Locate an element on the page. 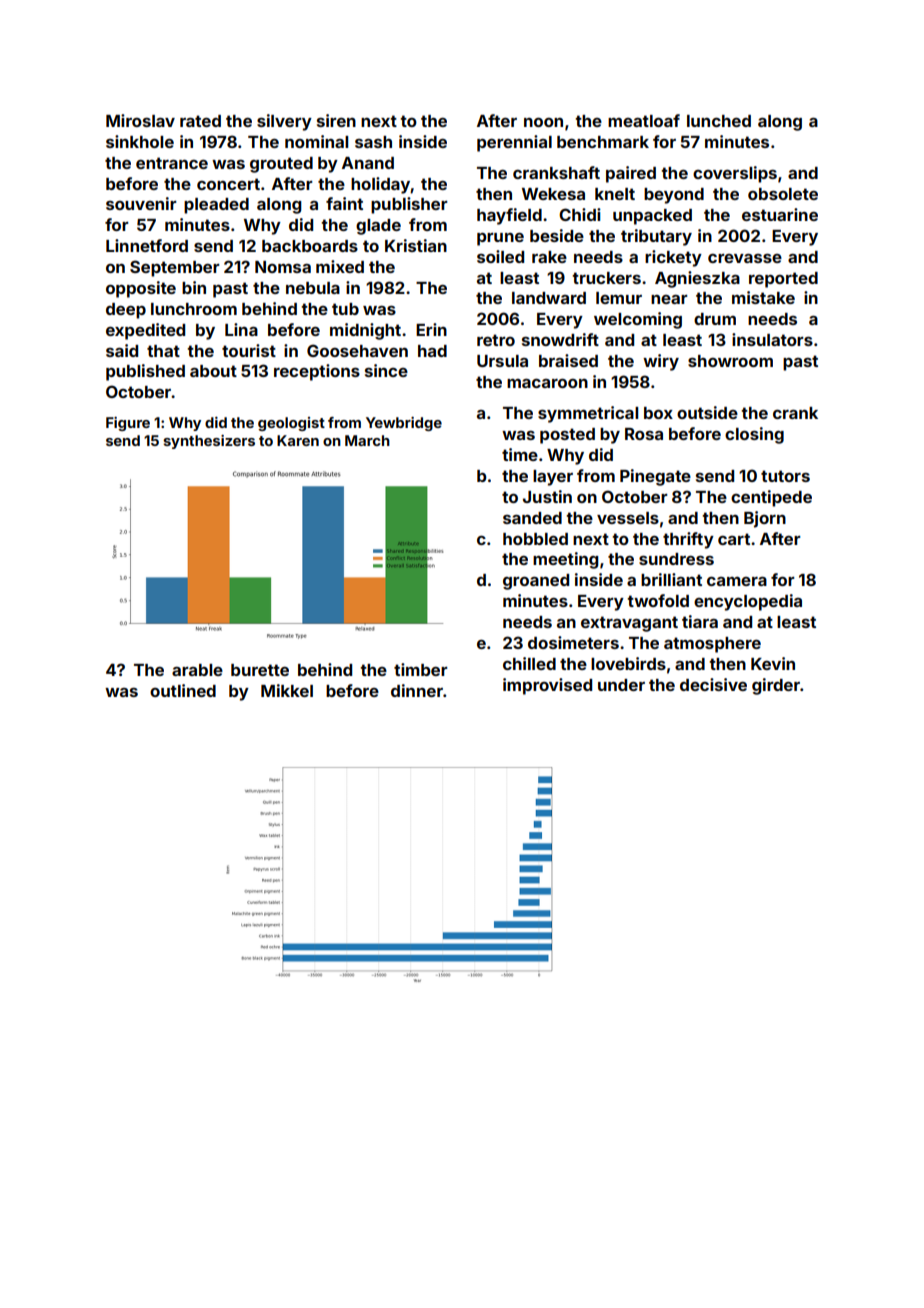  Linnetford is located at coordinates (147, 245).
